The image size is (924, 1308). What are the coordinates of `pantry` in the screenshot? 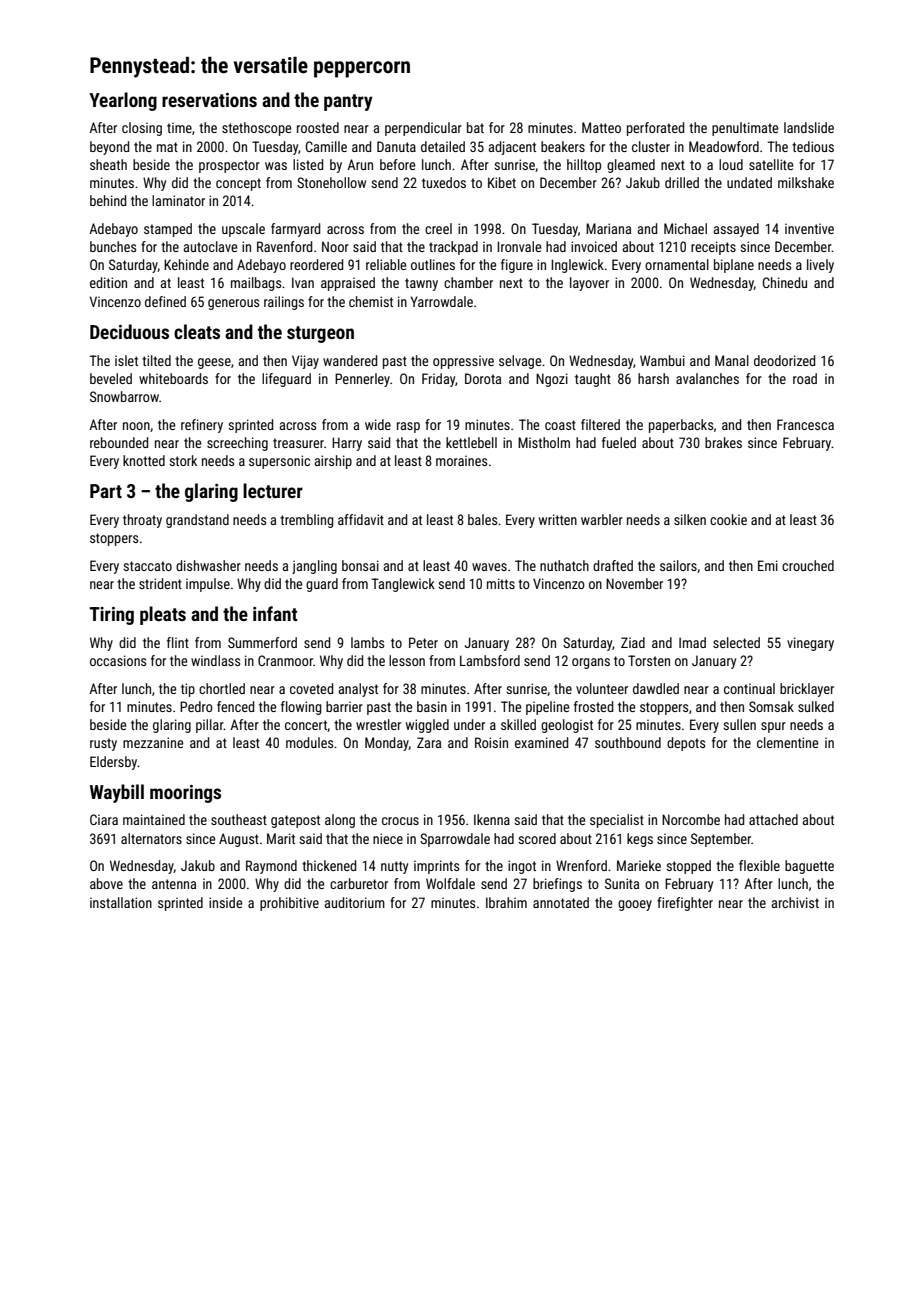 It's located at (348, 102).
